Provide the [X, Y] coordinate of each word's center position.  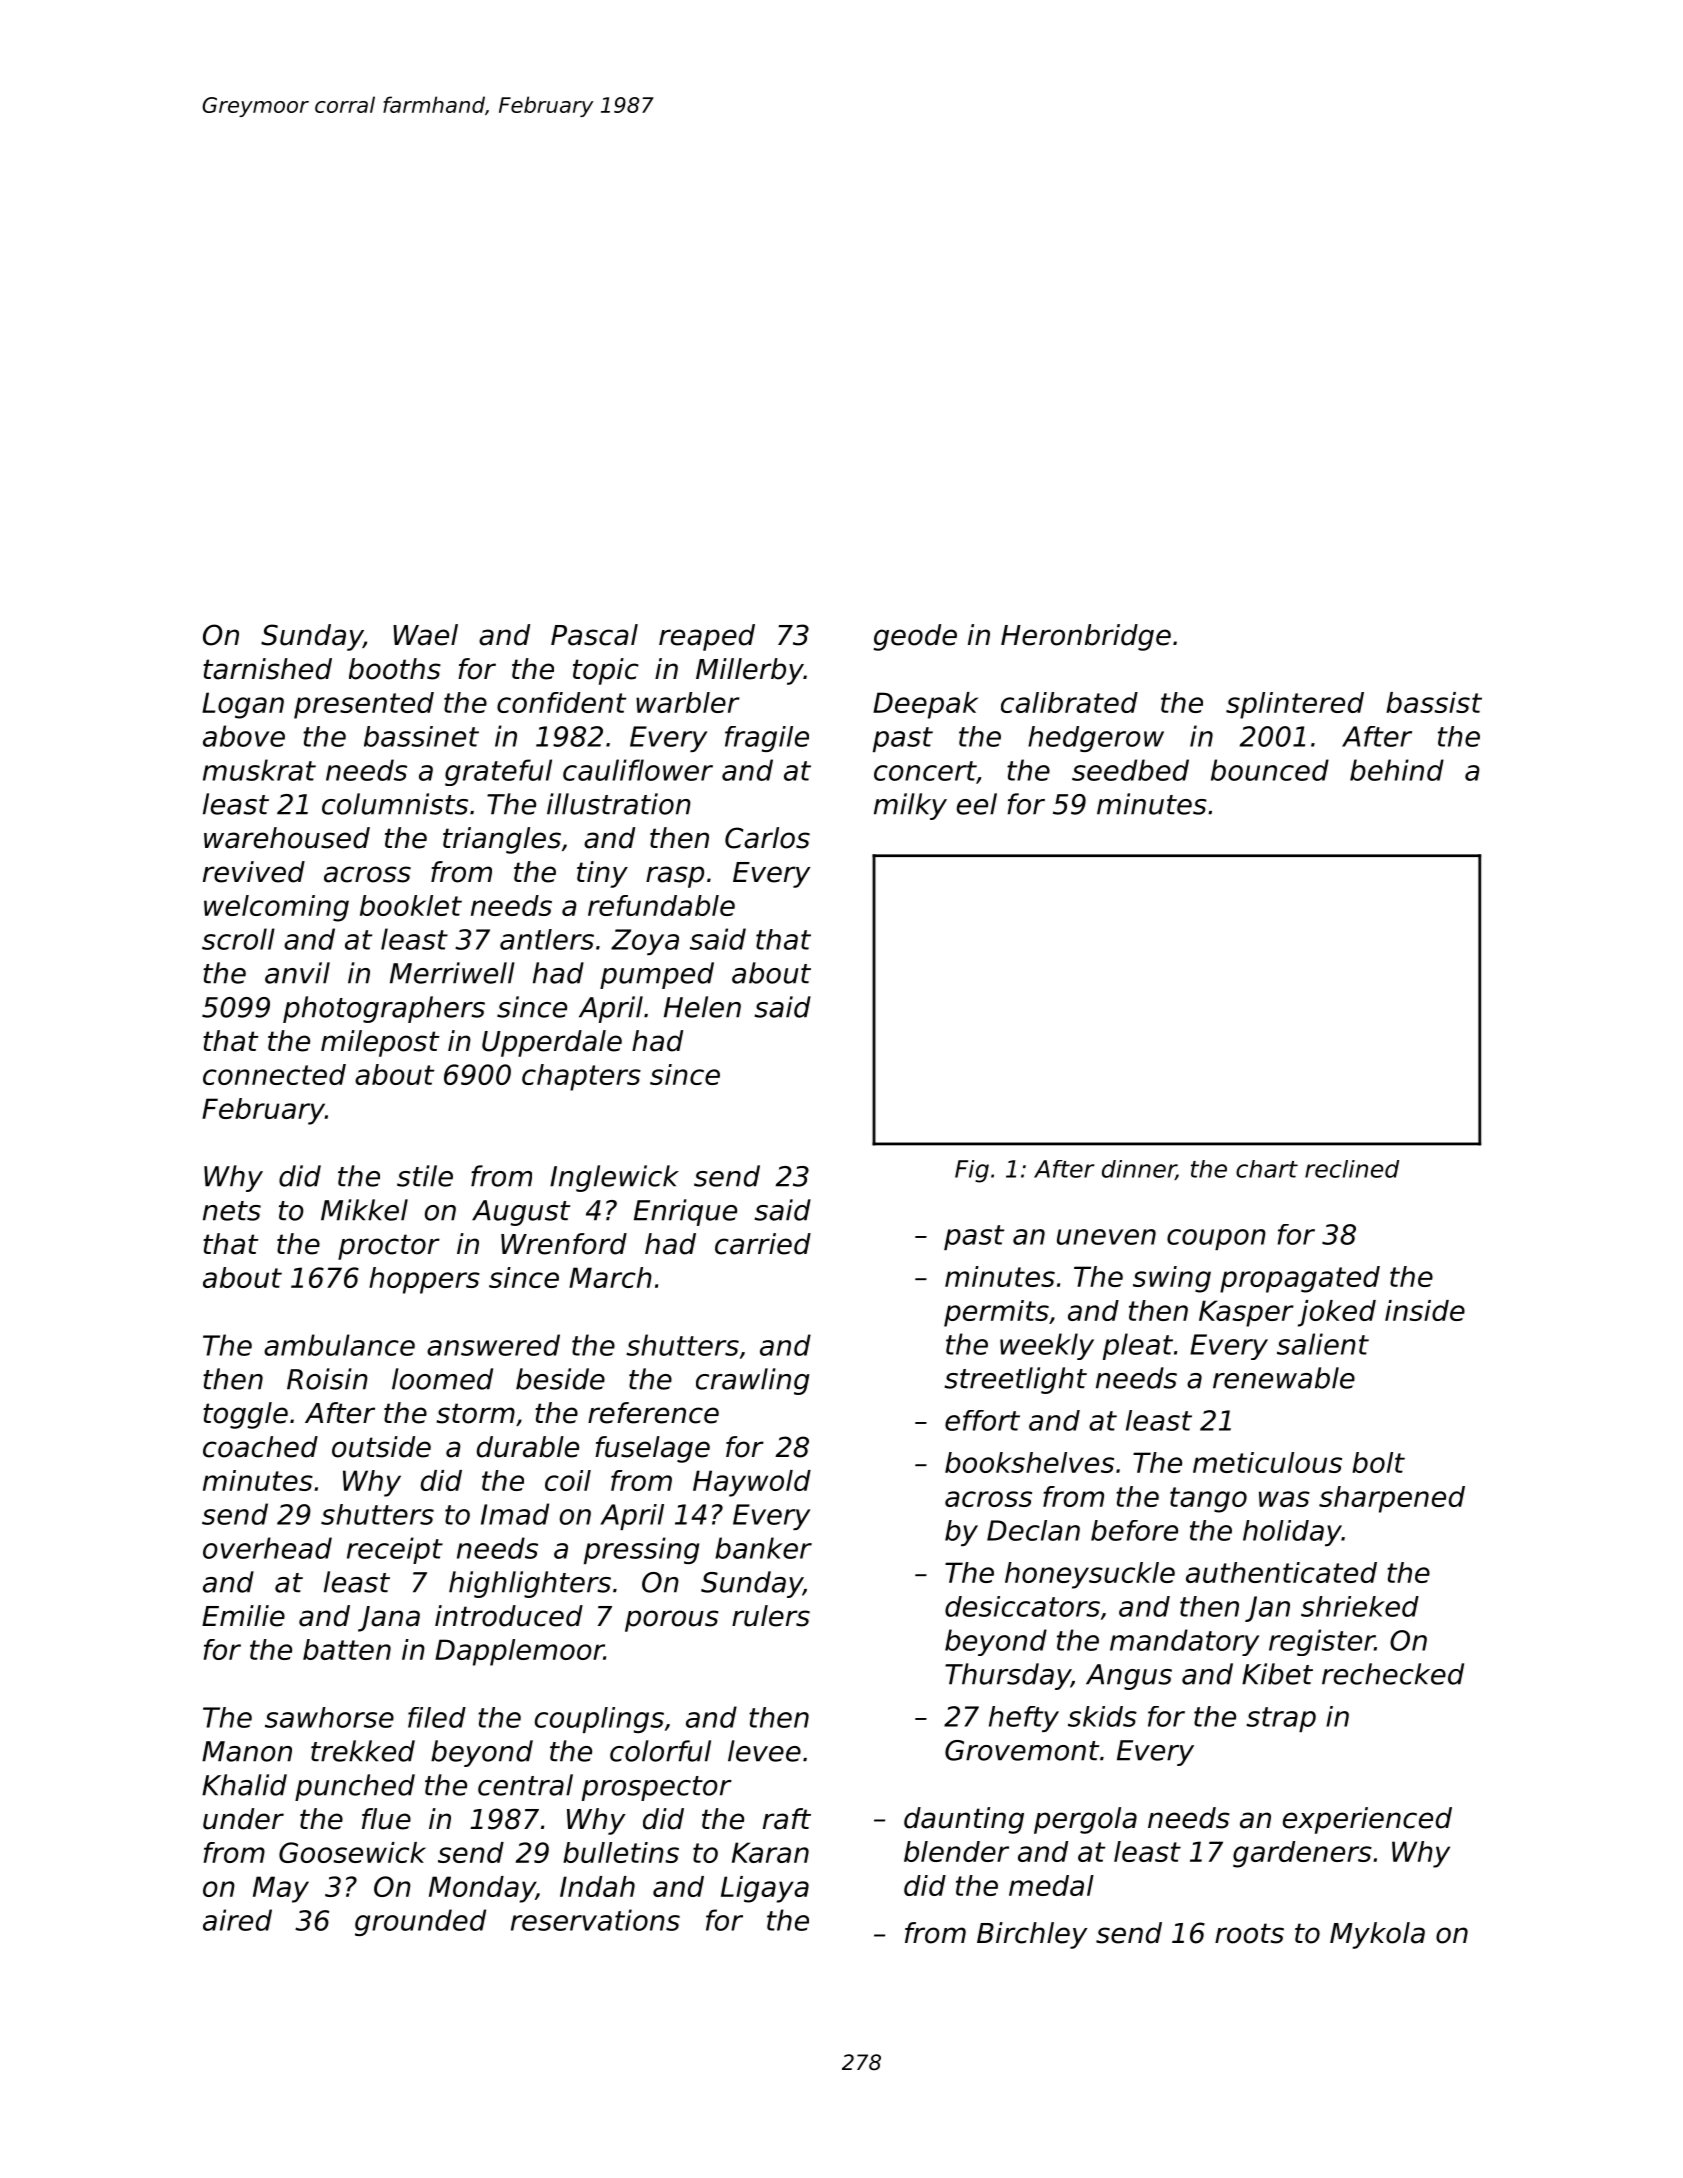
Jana [389, 1619]
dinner [1139, 1170]
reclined [1352, 1169]
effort [982, 1420]
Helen [702, 1007]
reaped [707, 637]
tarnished [267, 669]
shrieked [1360, 1606]
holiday [1292, 1533]
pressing [641, 1550]
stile [425, 1176]
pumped [657, 975]
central [525, 1785]
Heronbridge [1086, 637]
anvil [297, 973]
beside [560, 1379]
